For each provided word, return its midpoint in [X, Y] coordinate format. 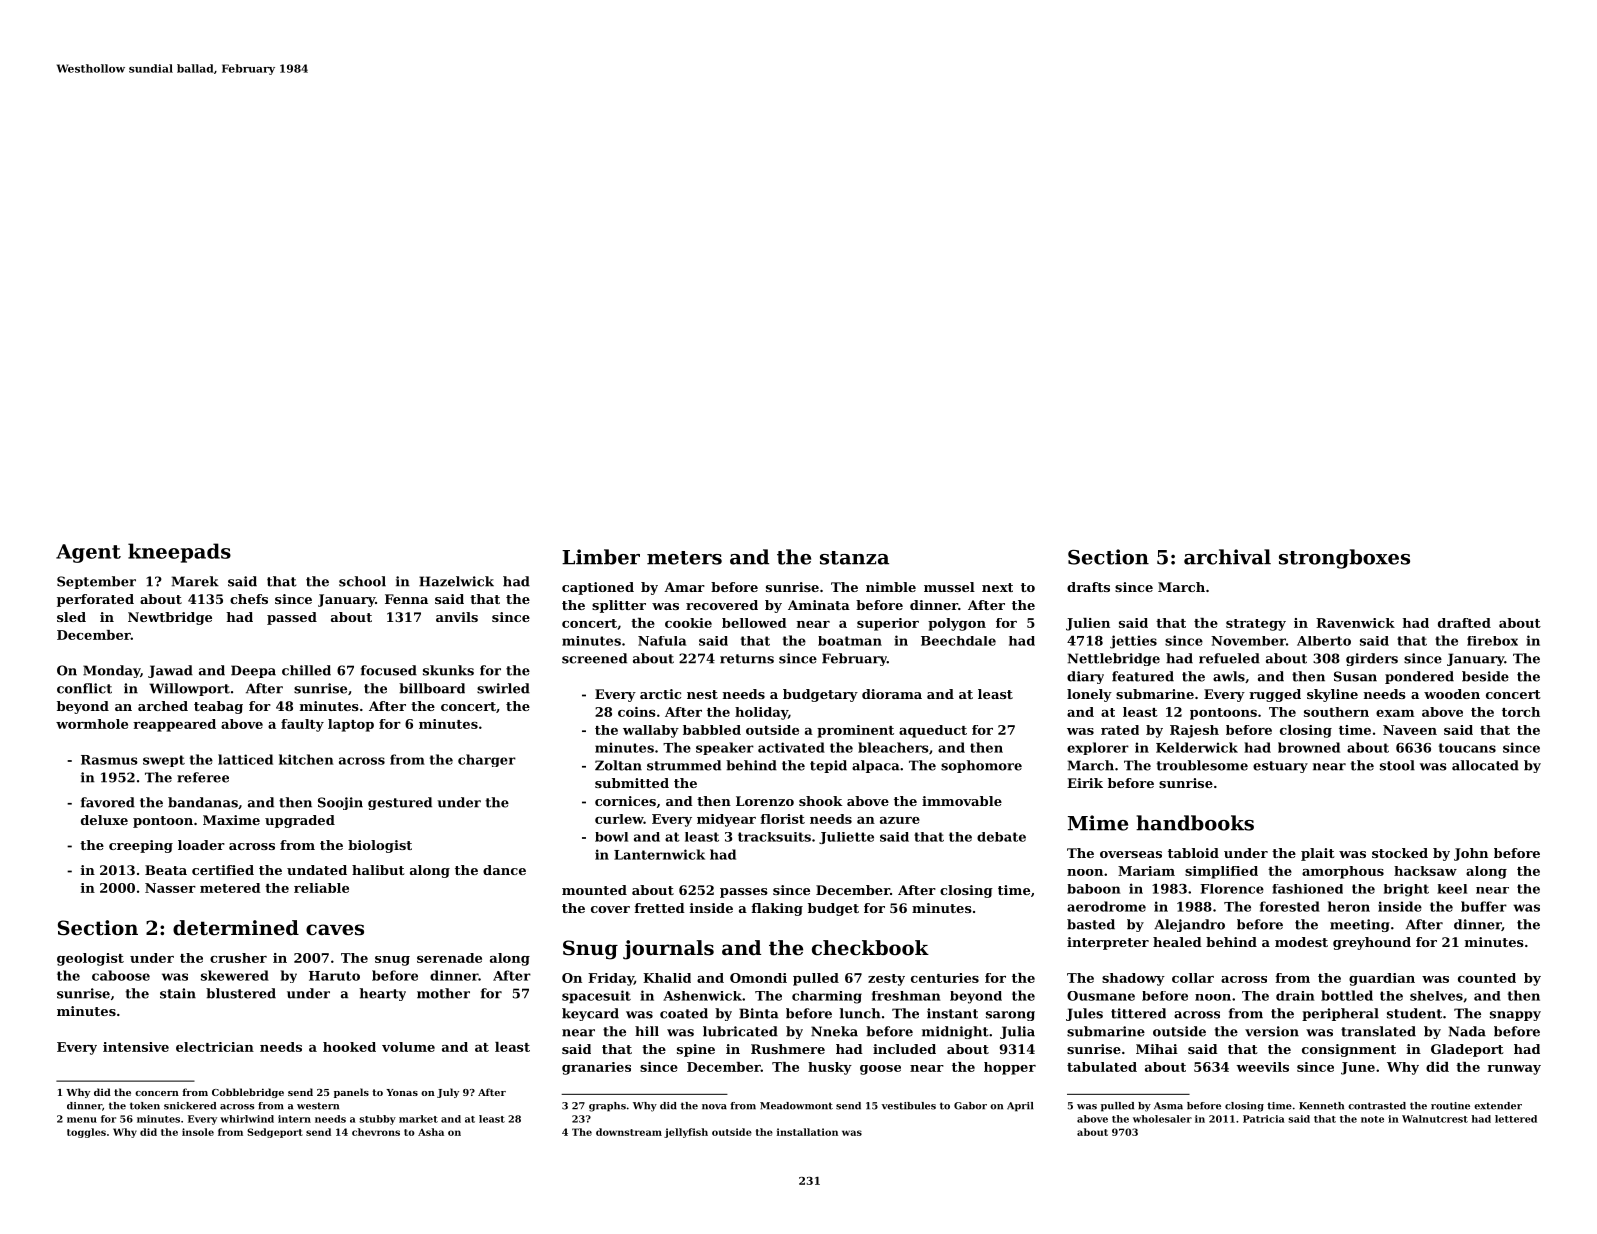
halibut [378, 870]
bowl [611, 837]
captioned [598, 588]
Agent [88, 553]
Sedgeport [275, 1133]
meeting [1360, 925]
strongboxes [1344, 559]
